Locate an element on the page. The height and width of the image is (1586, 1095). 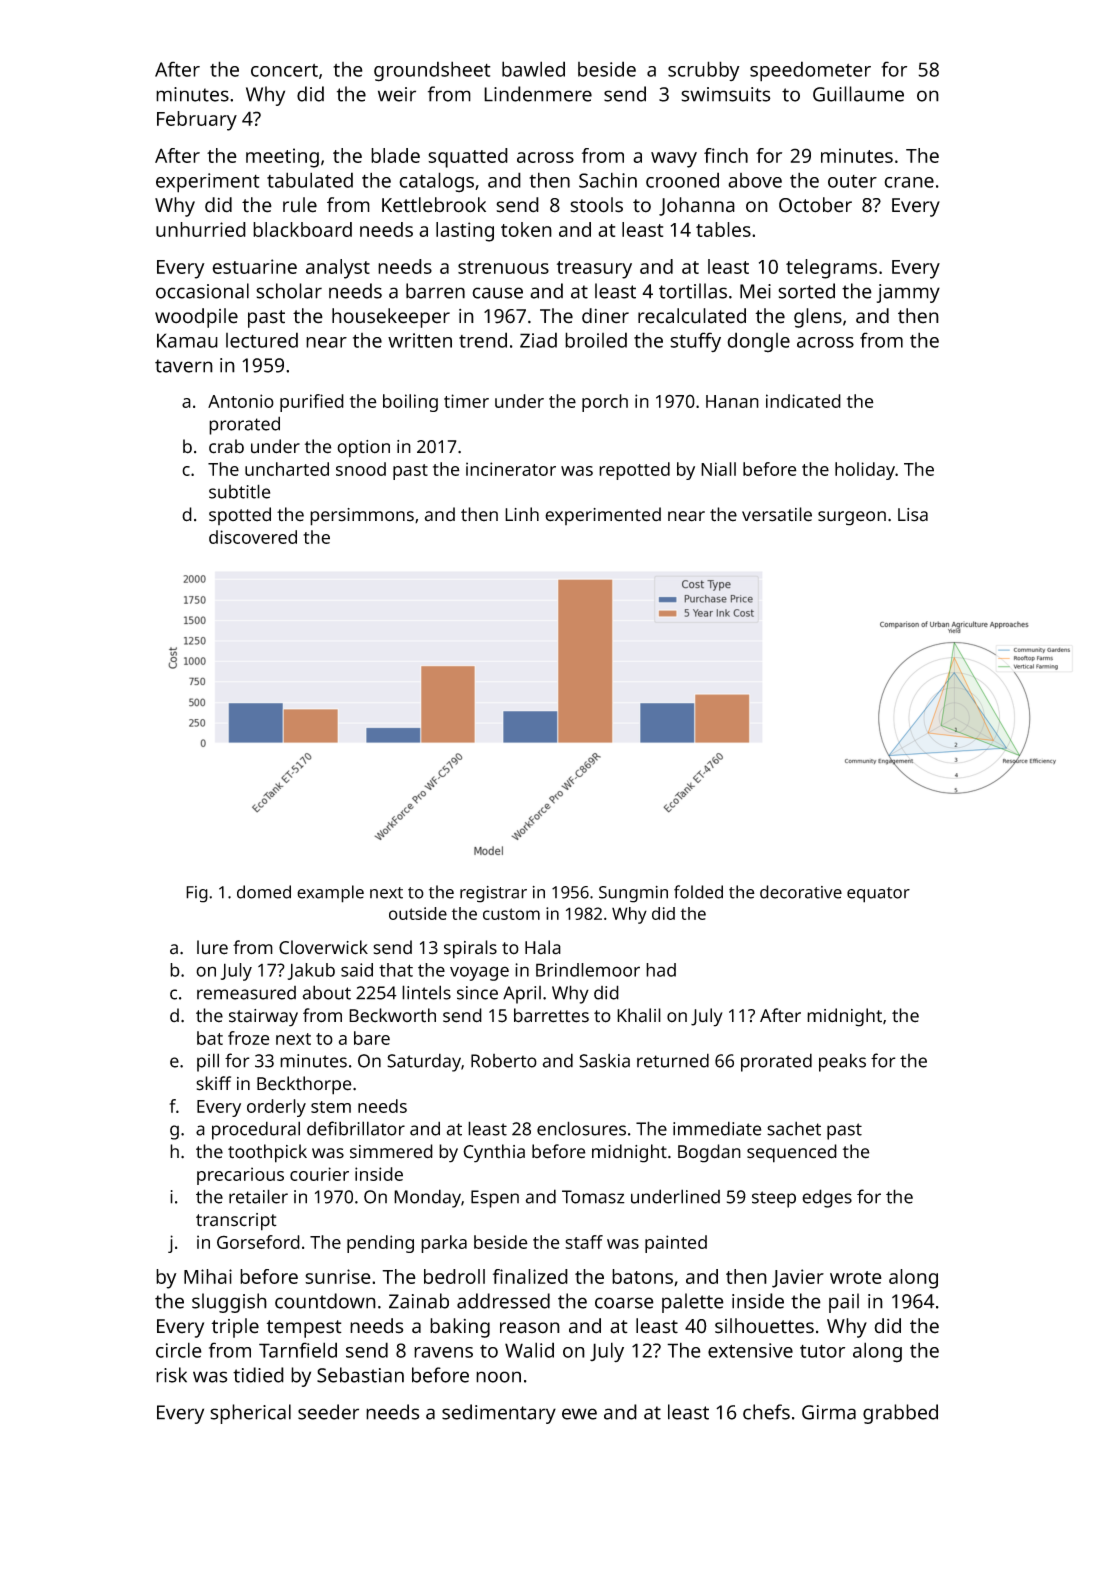
risk is located at coordinates (171, 1375).
